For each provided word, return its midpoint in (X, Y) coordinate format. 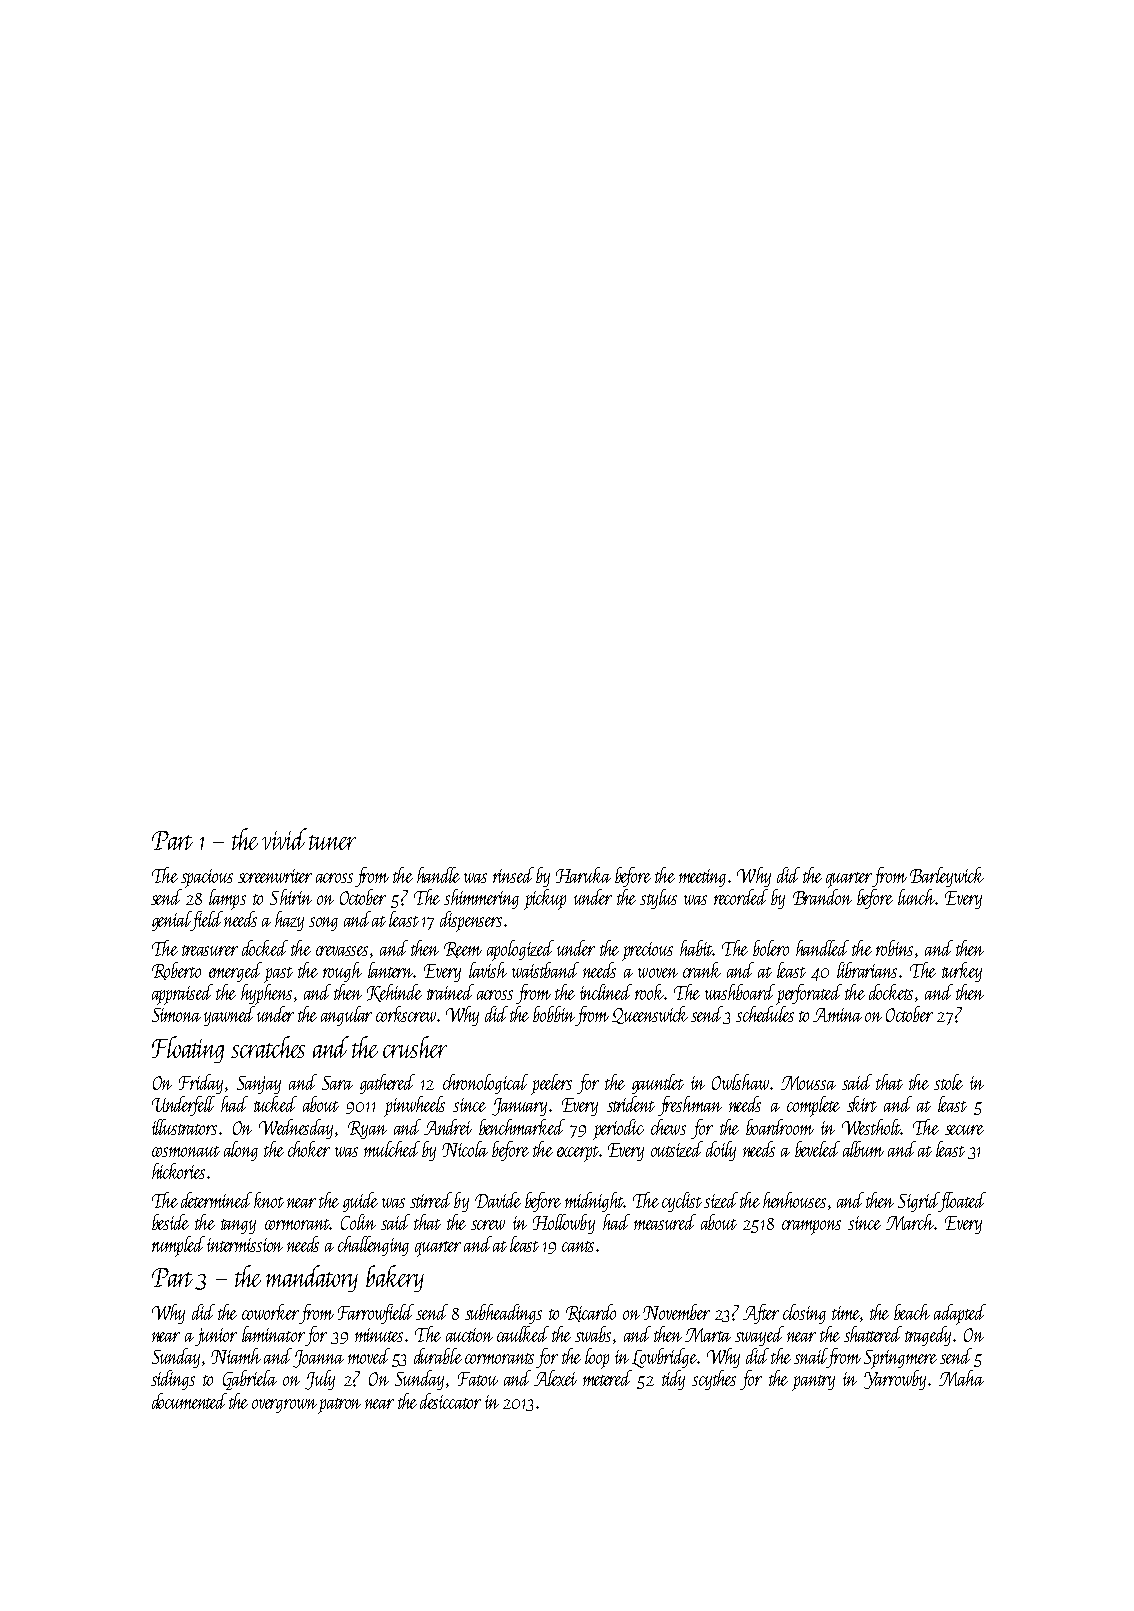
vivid (284, 839)
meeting (702, 878)
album (863, 1149)
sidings (173, 1380)
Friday (201, 1084)
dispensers (471, 921)
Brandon (822, 897)
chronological (485, 1084)
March (910, 1222)
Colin (358, 1222)
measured (665, 1222)
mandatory (312, 1278)
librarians (867, 970)
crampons (811, 1227)
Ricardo (591, 1313)
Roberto (176, 971)
